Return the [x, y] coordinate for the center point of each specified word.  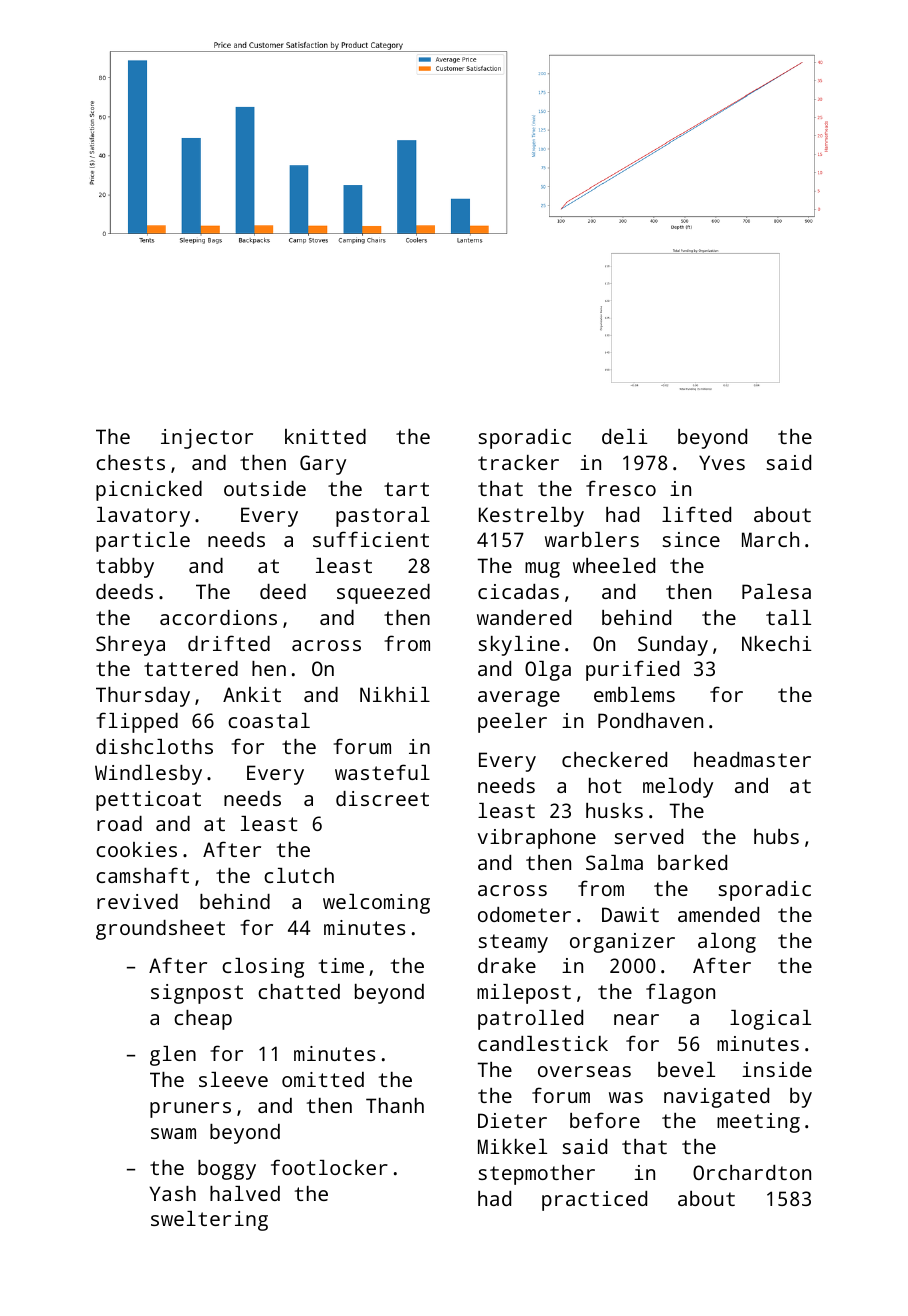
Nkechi [777, 643]
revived [137, 901]
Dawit [630, 914]
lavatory [143, 517]
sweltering [209, 1221]
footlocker [329, 1167]
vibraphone [537, 839]
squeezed [383, 594]
